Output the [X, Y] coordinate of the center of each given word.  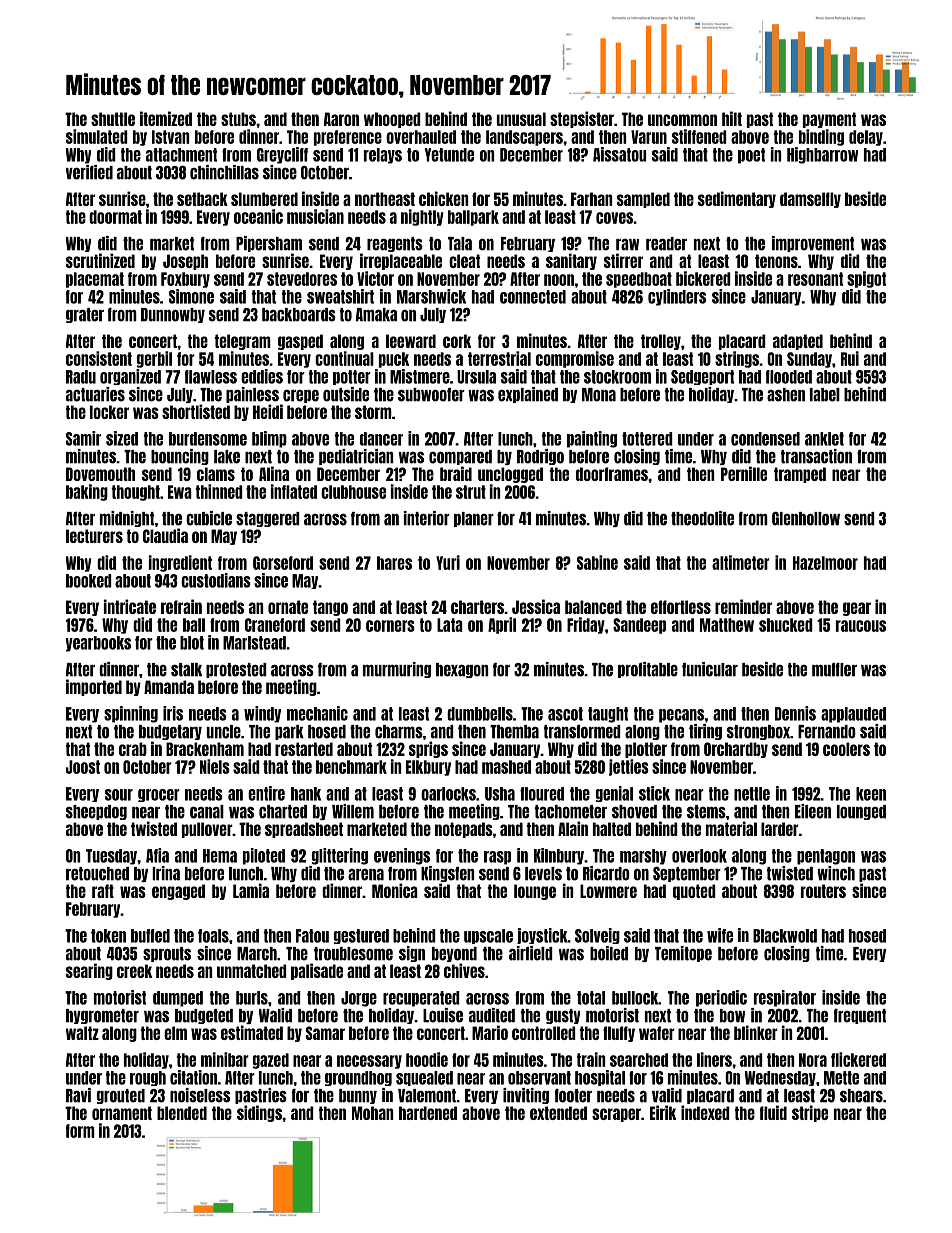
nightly [422, 217]
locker [109, 412]
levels [543, 874]
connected [533, 297]
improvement [813, 244]
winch [836, 873]
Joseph [185, 262]
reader [666, 244]
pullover [207, 830]
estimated [252, 1032]
